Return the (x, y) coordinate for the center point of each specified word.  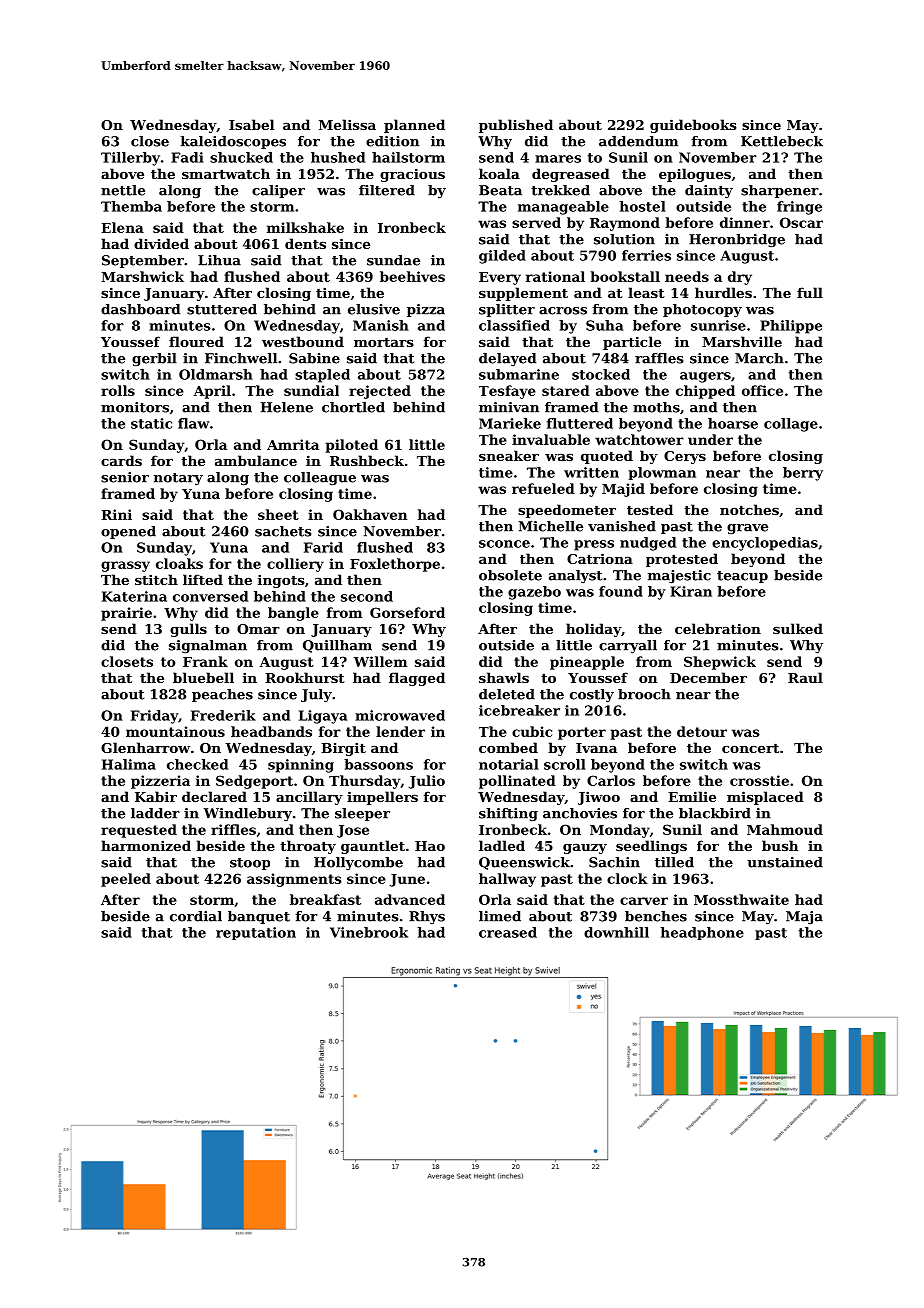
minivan (509, 407)
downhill (616, 932)
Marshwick (142, 276)
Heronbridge (737, 240)
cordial (196, 916)
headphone (702, 933)
